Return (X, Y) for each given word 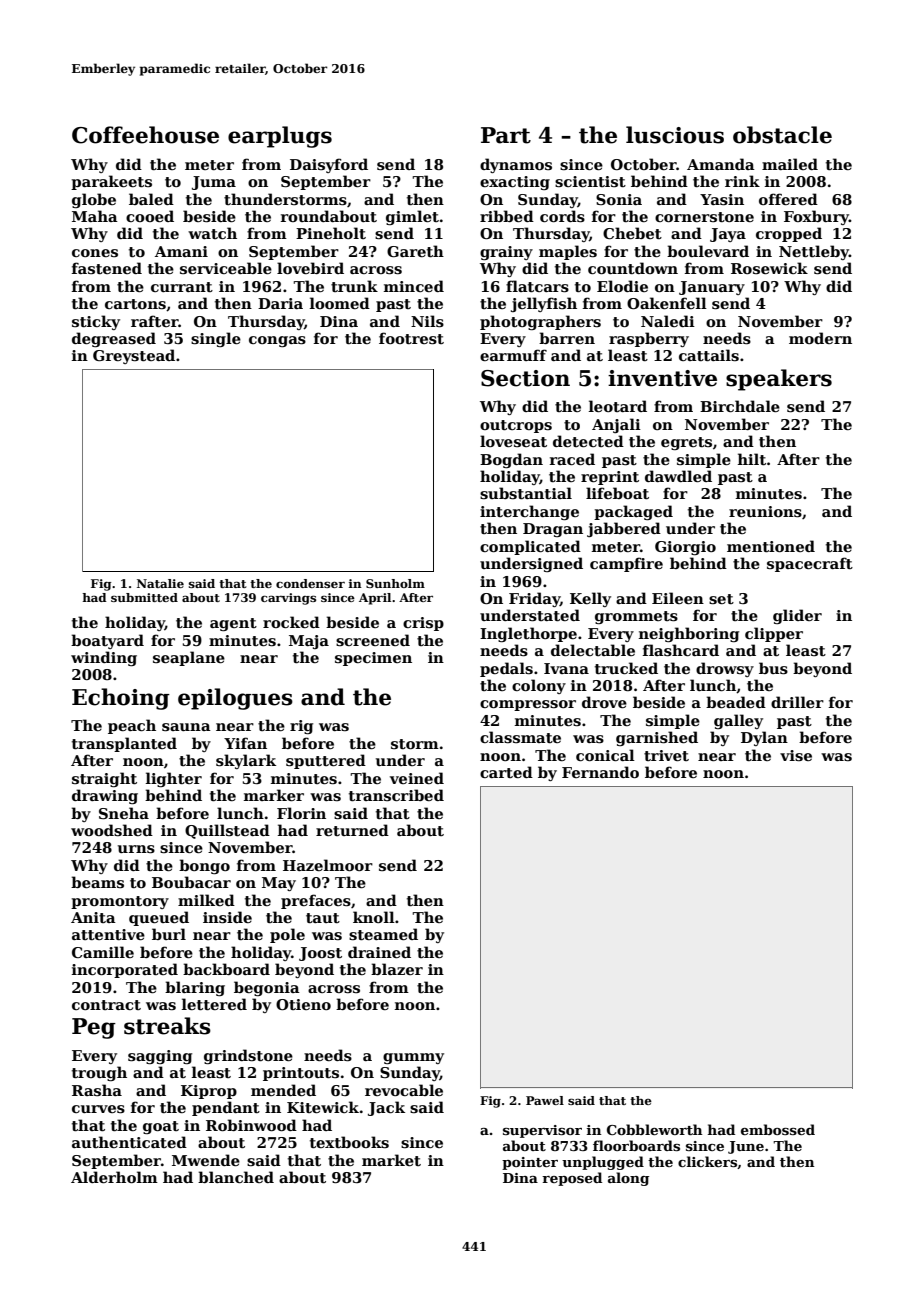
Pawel (545, 1100)
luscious (675, 135)
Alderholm (114, 1177)
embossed (778, 1129)
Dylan (764, 738)
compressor (528, 705)
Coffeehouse (145, 135)
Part (506, 135)
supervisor (542, 1131)
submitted (144, 597)
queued (159, 918)
